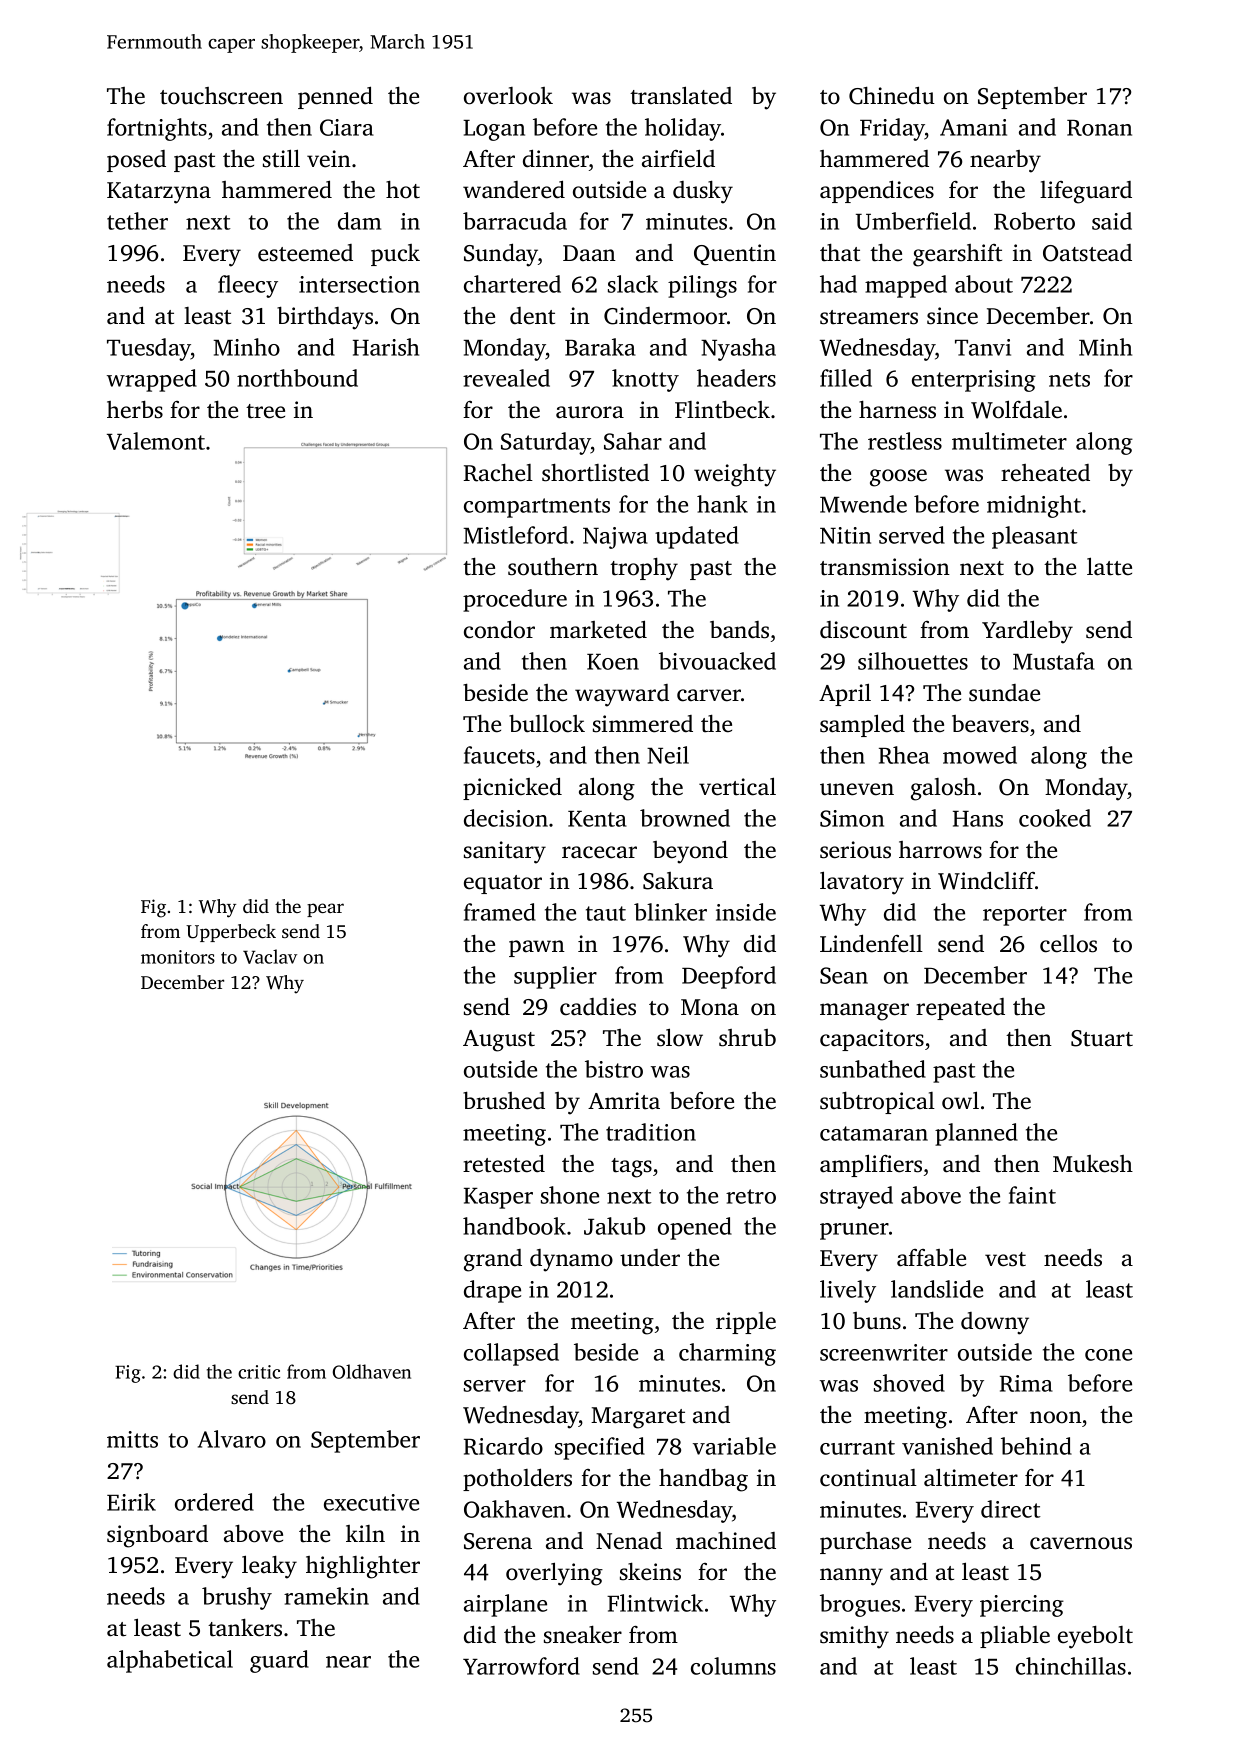 Image resolution: width=1240 pixels, height=1754 pixels. Describe the element at coordinates (329, 159) in the screenshot. I see `vein` at that location.
